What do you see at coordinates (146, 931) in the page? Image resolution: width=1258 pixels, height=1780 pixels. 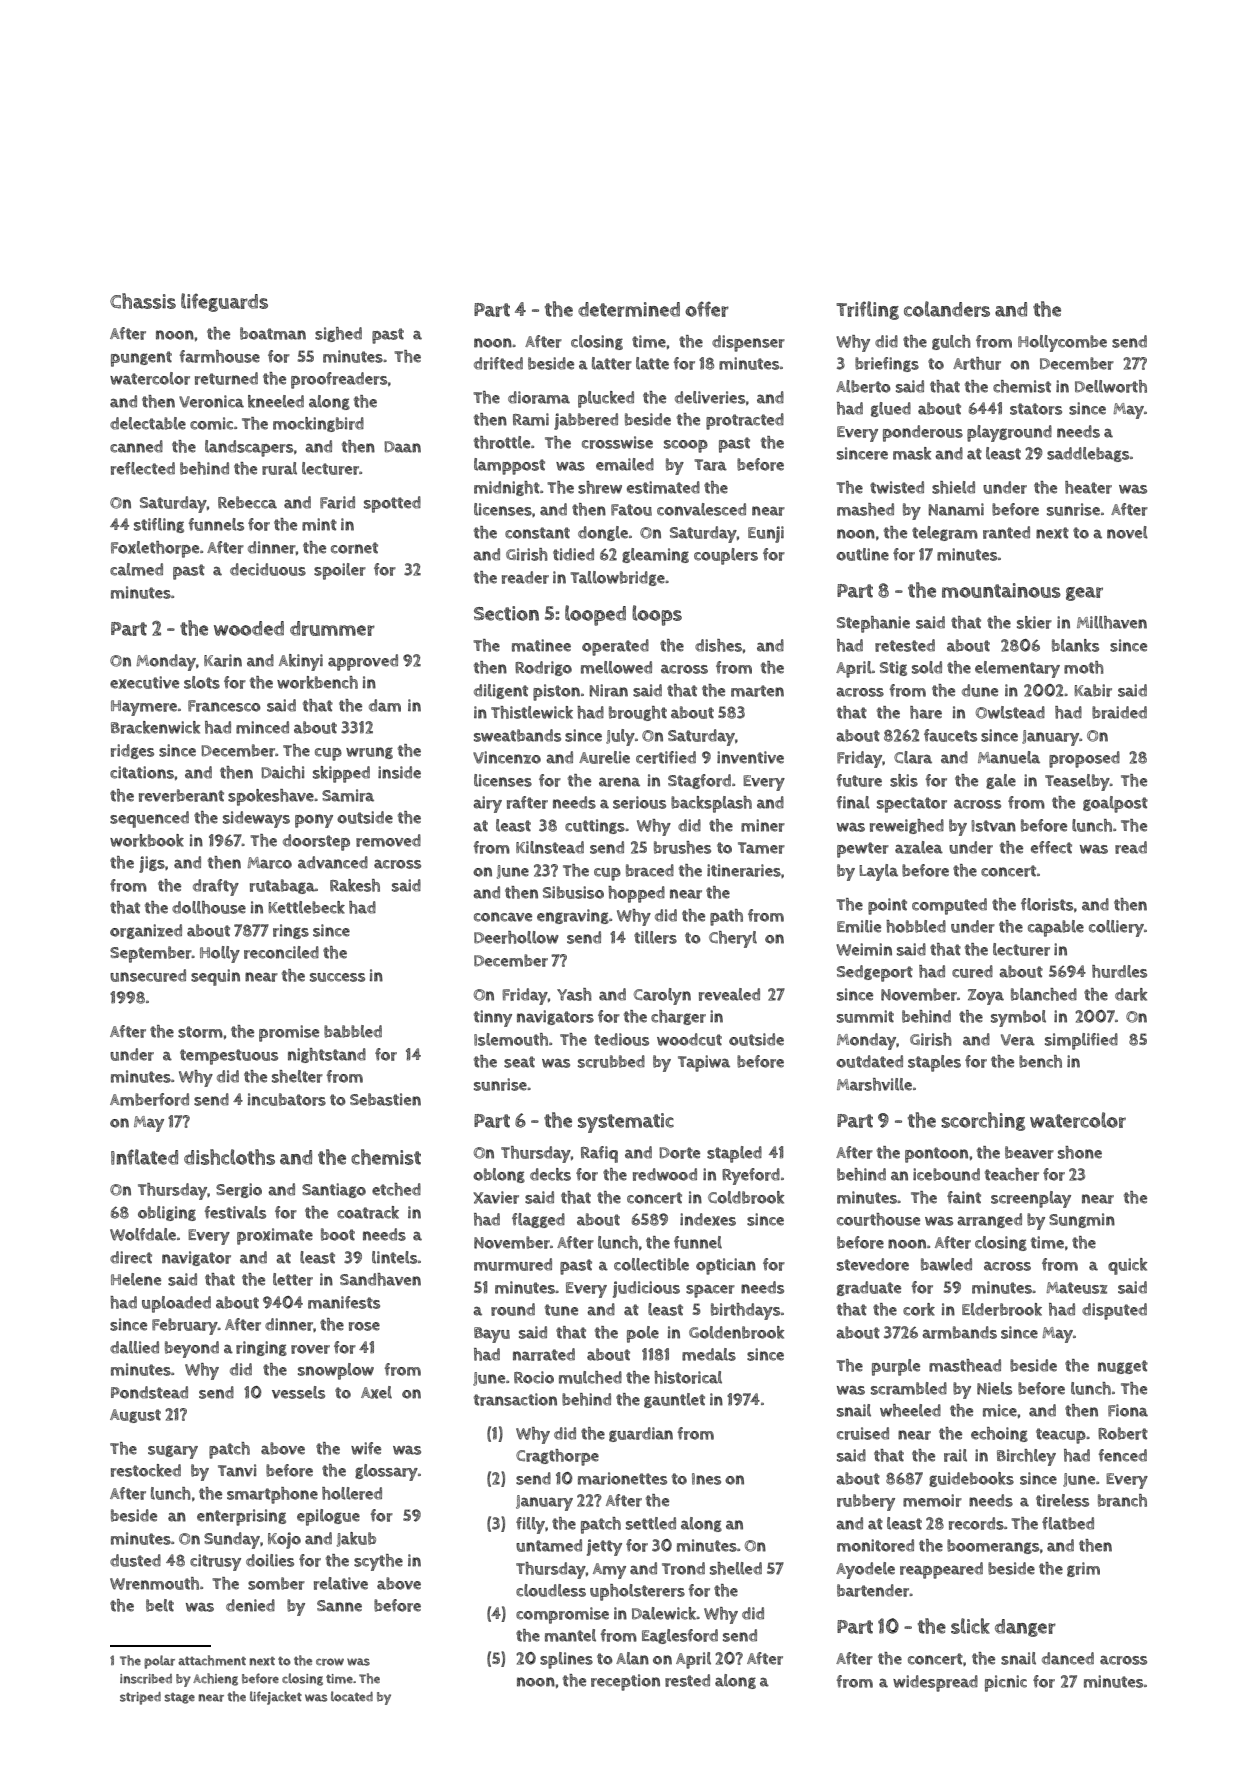 I see `organized` at bounding box center [146, 931].
